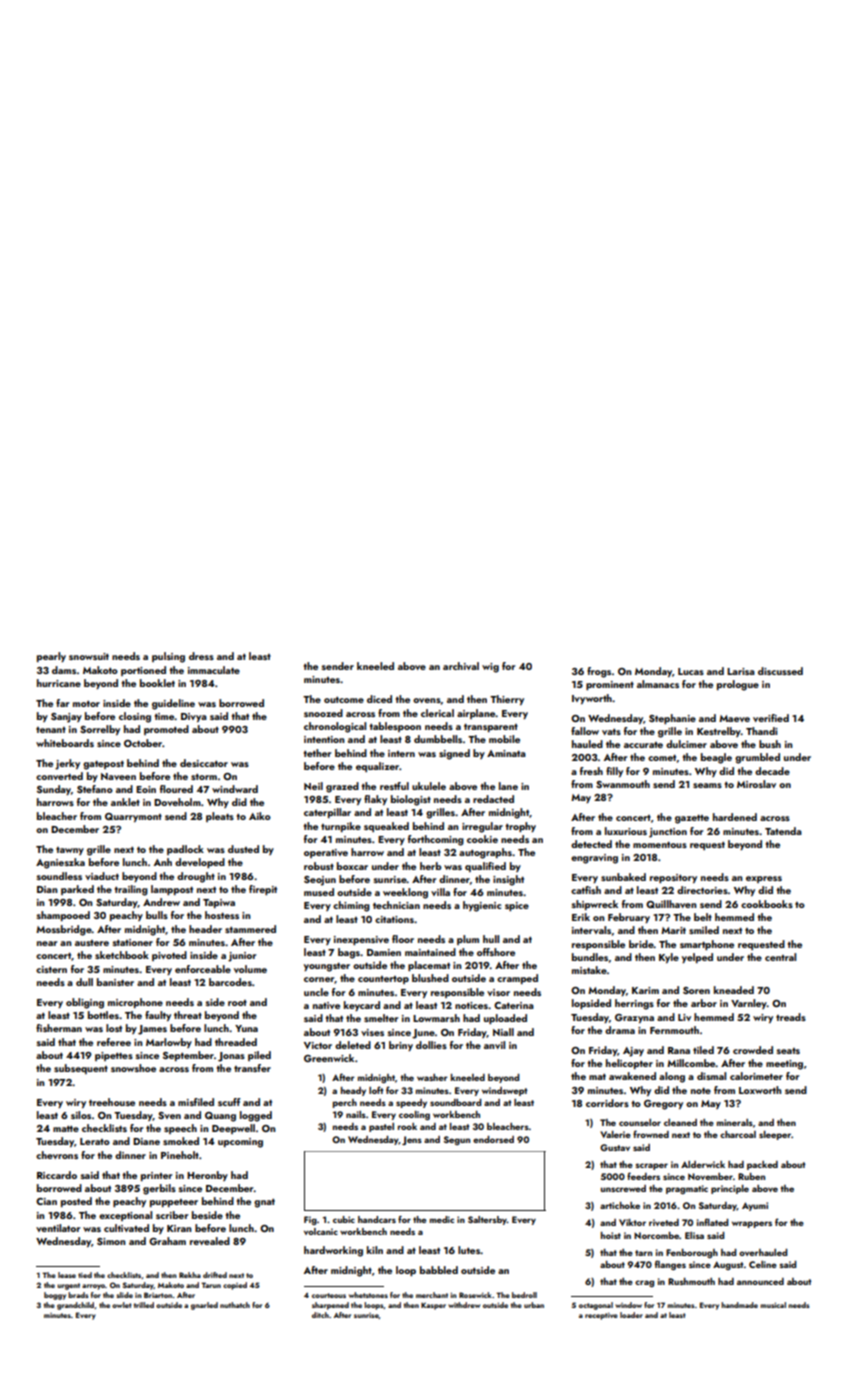 This page has height=1400, width=849. I want to click on whetstones, so click(368, 1295).
